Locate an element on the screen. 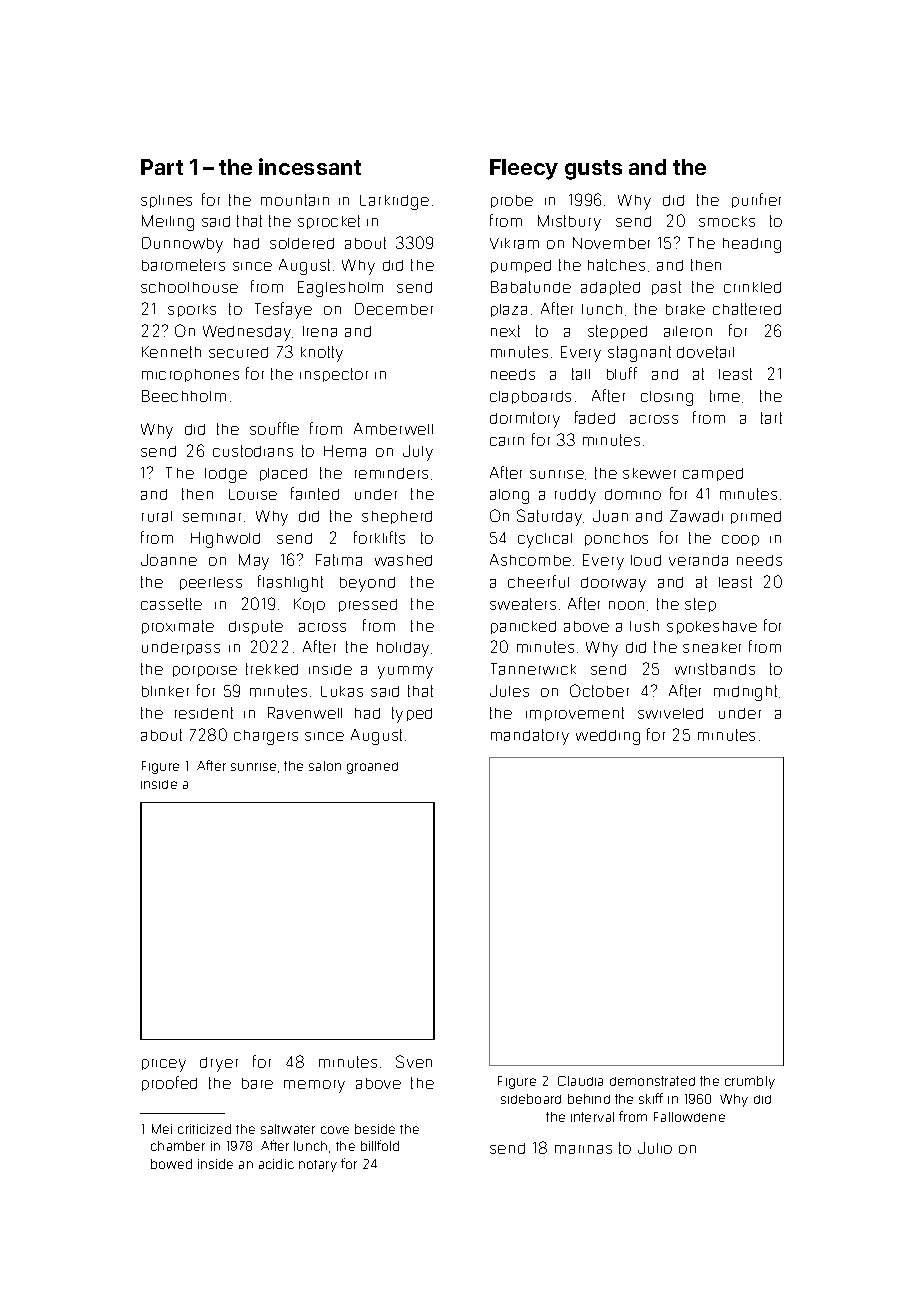  aileron is located at coordinates (688, 331).
